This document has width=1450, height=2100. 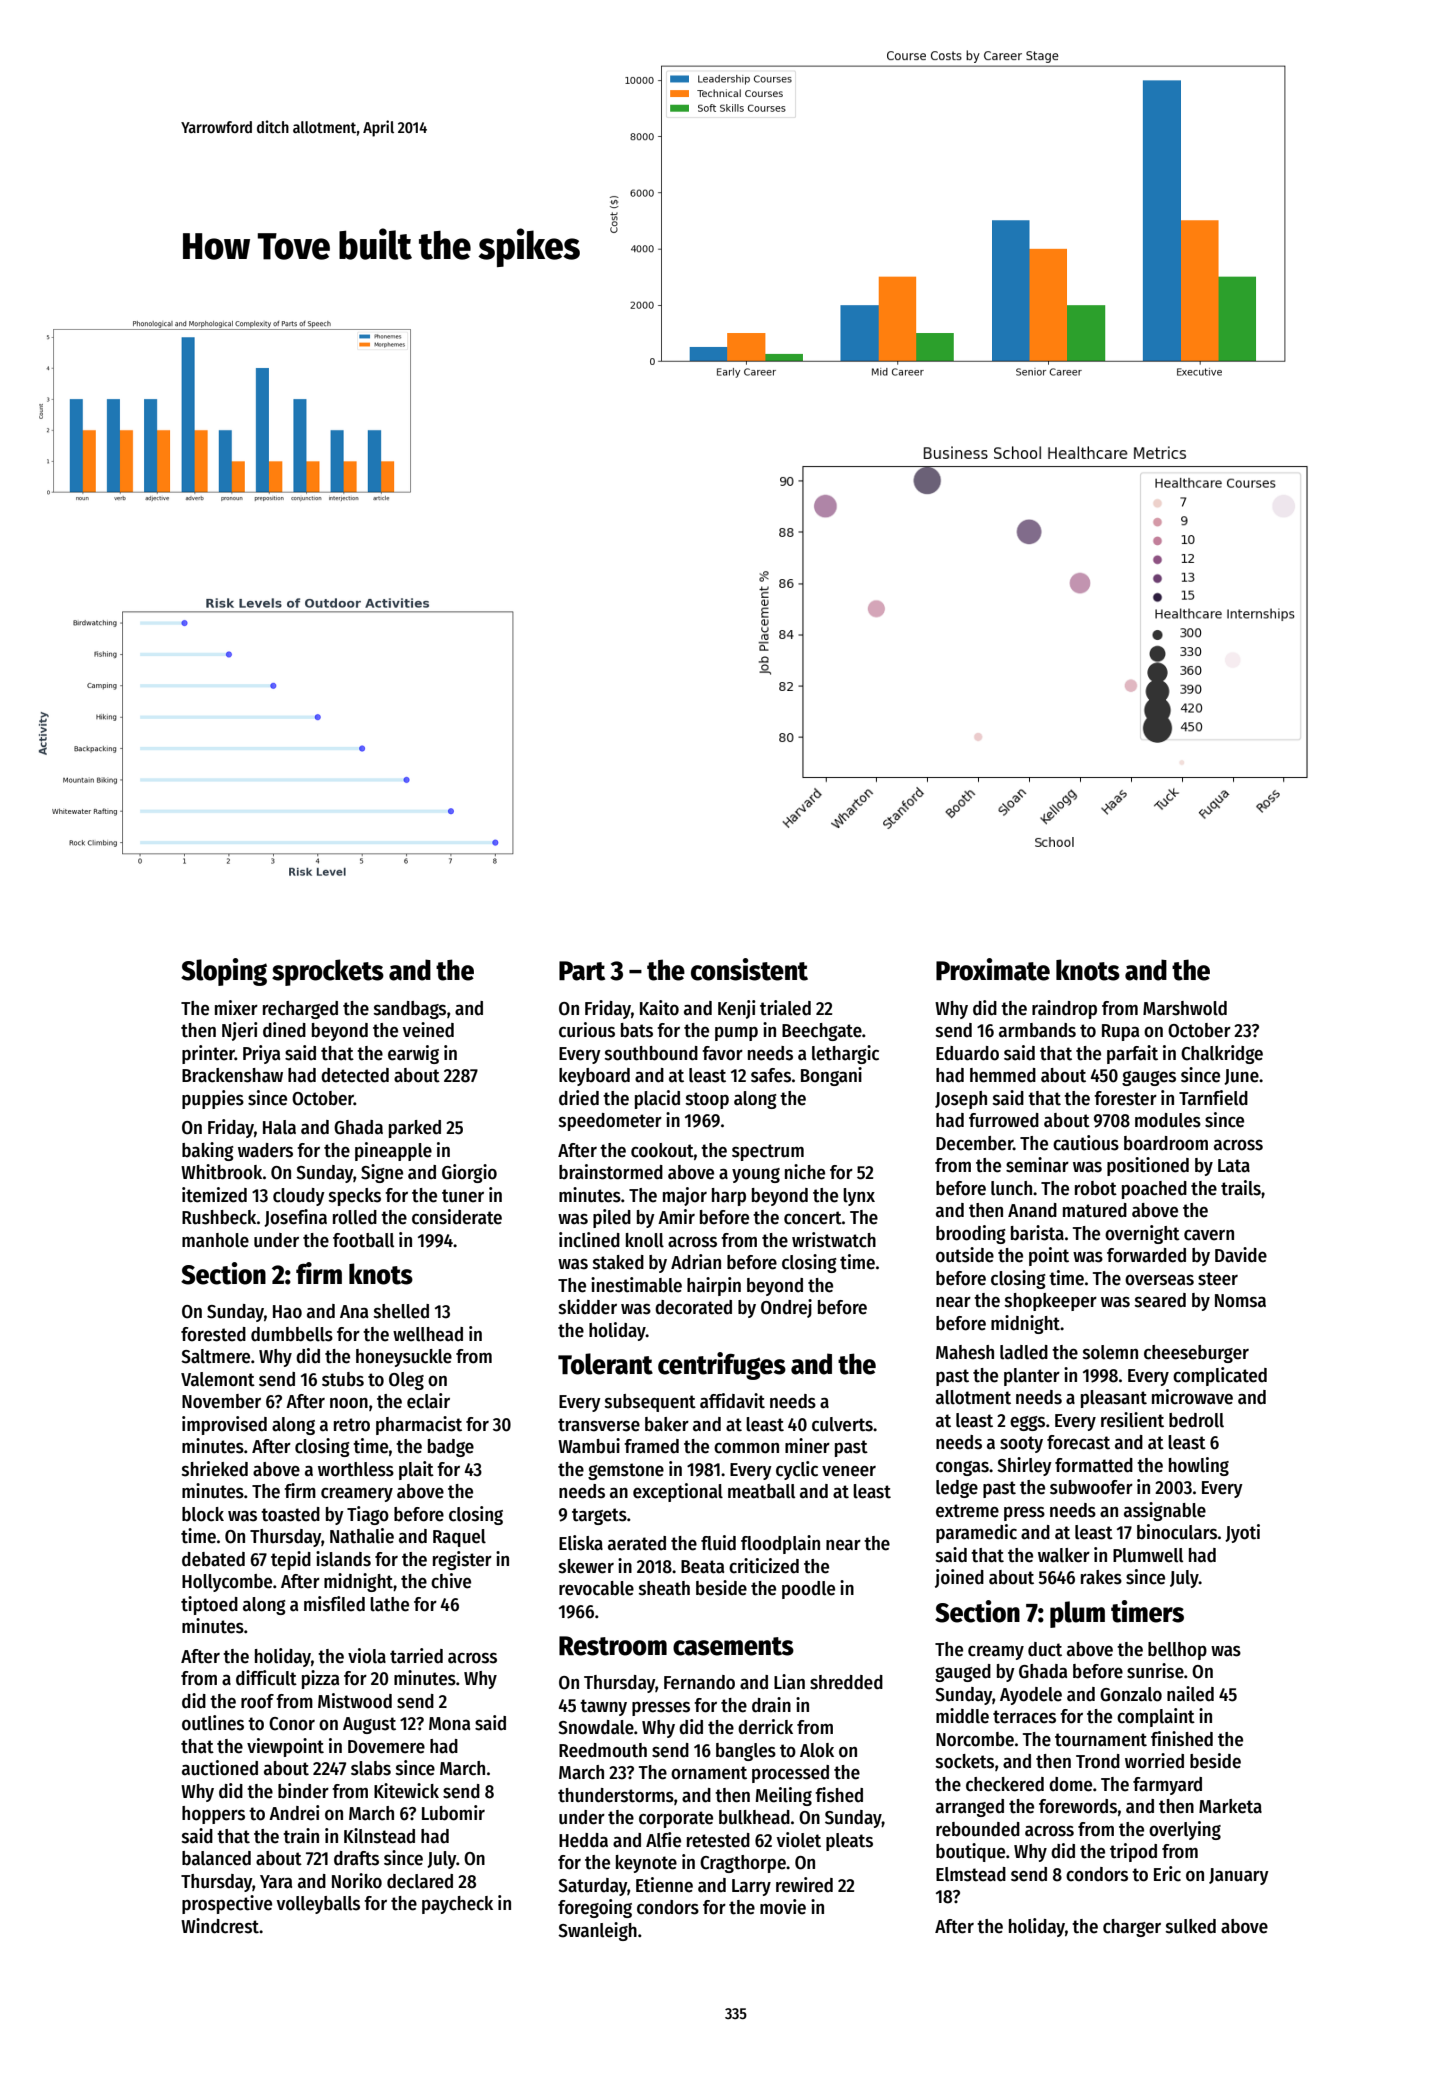 What do you see at coordinates (1051, 1302) in the document?
I see `shopkeeper` at bounding box center [1051, 1302].
